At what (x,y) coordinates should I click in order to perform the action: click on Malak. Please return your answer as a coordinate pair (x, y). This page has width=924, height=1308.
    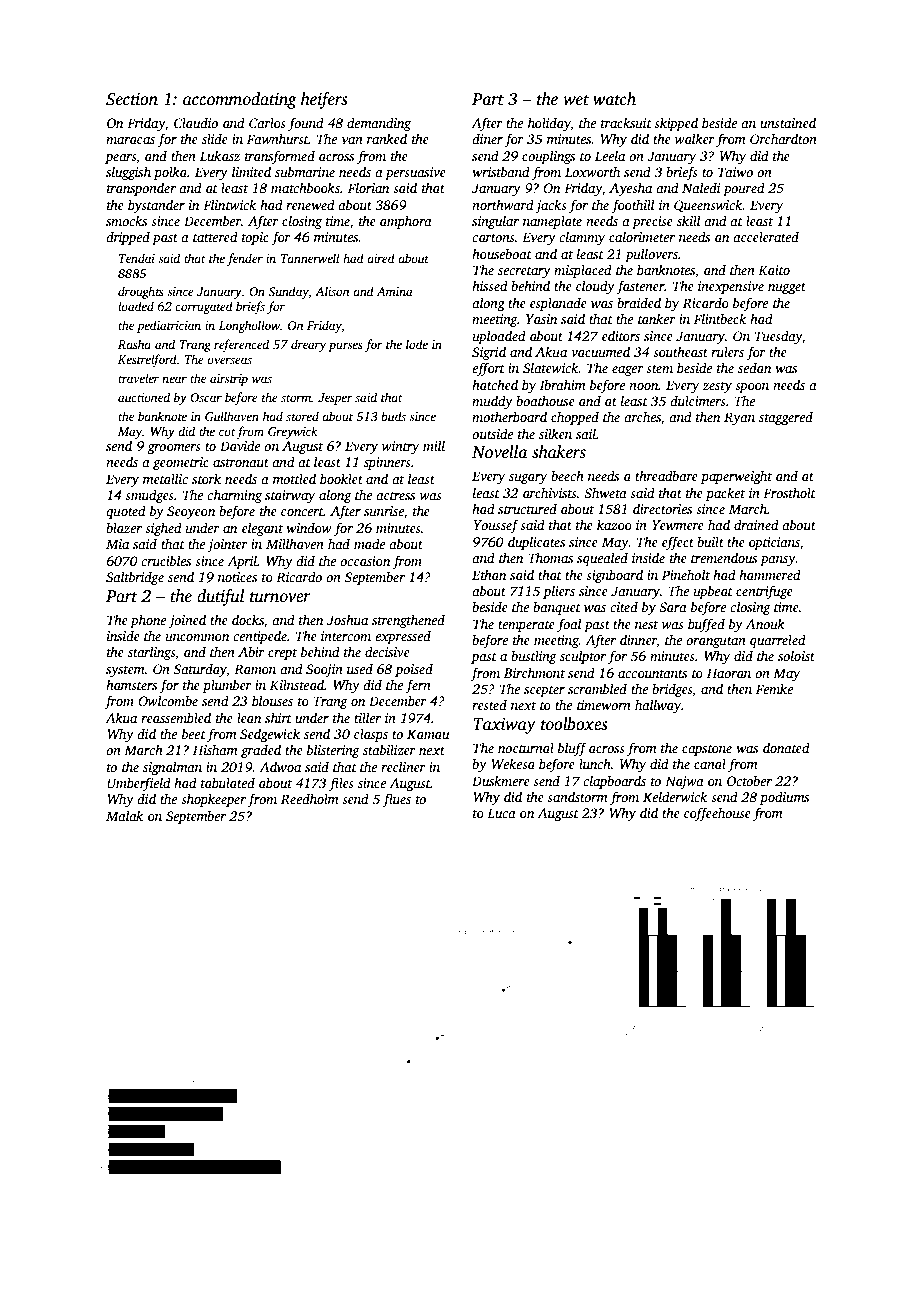
    Looking at the image, I should click on (124, 815).
